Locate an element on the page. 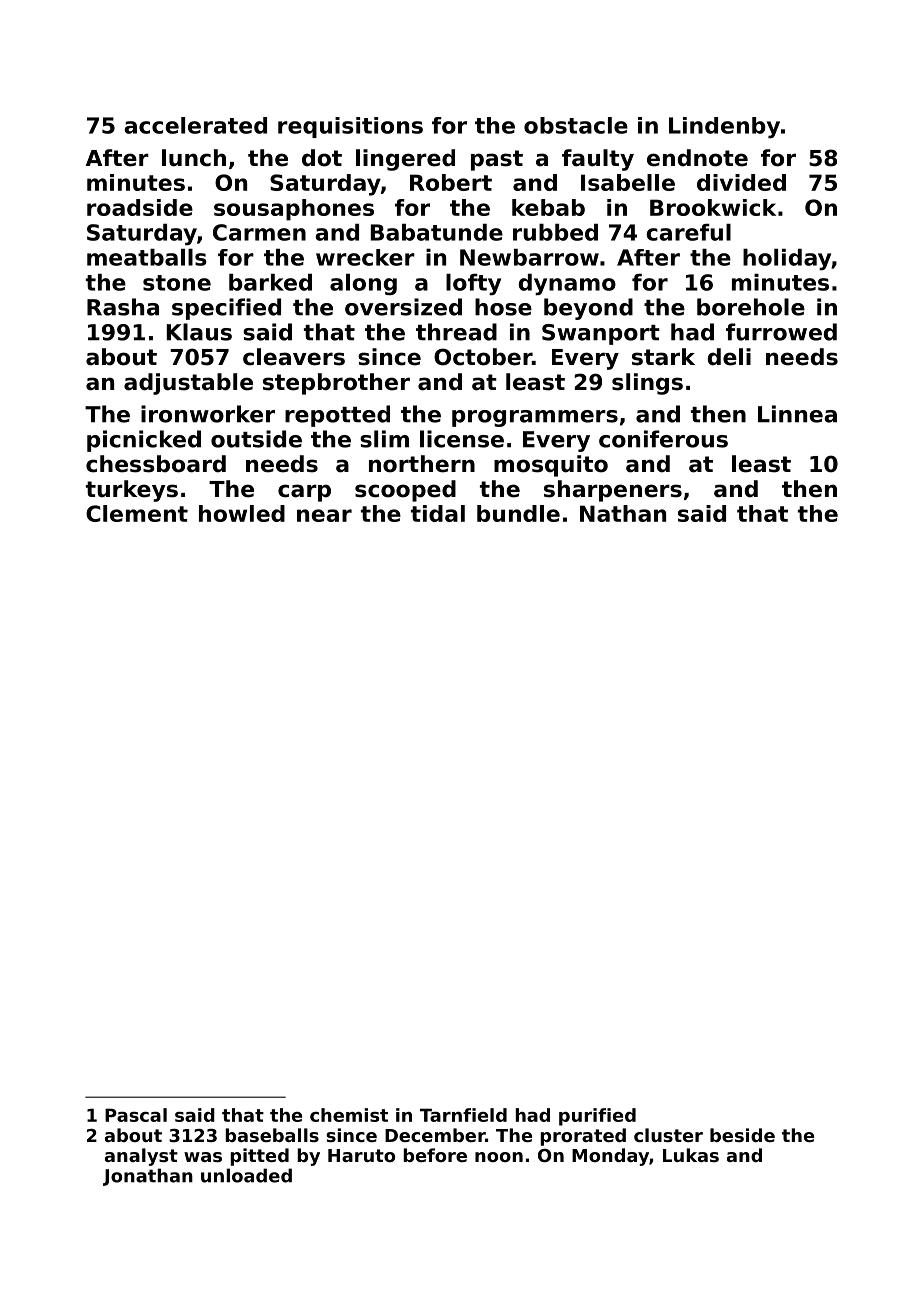  accelerated is located at coordinates (195, 125).
